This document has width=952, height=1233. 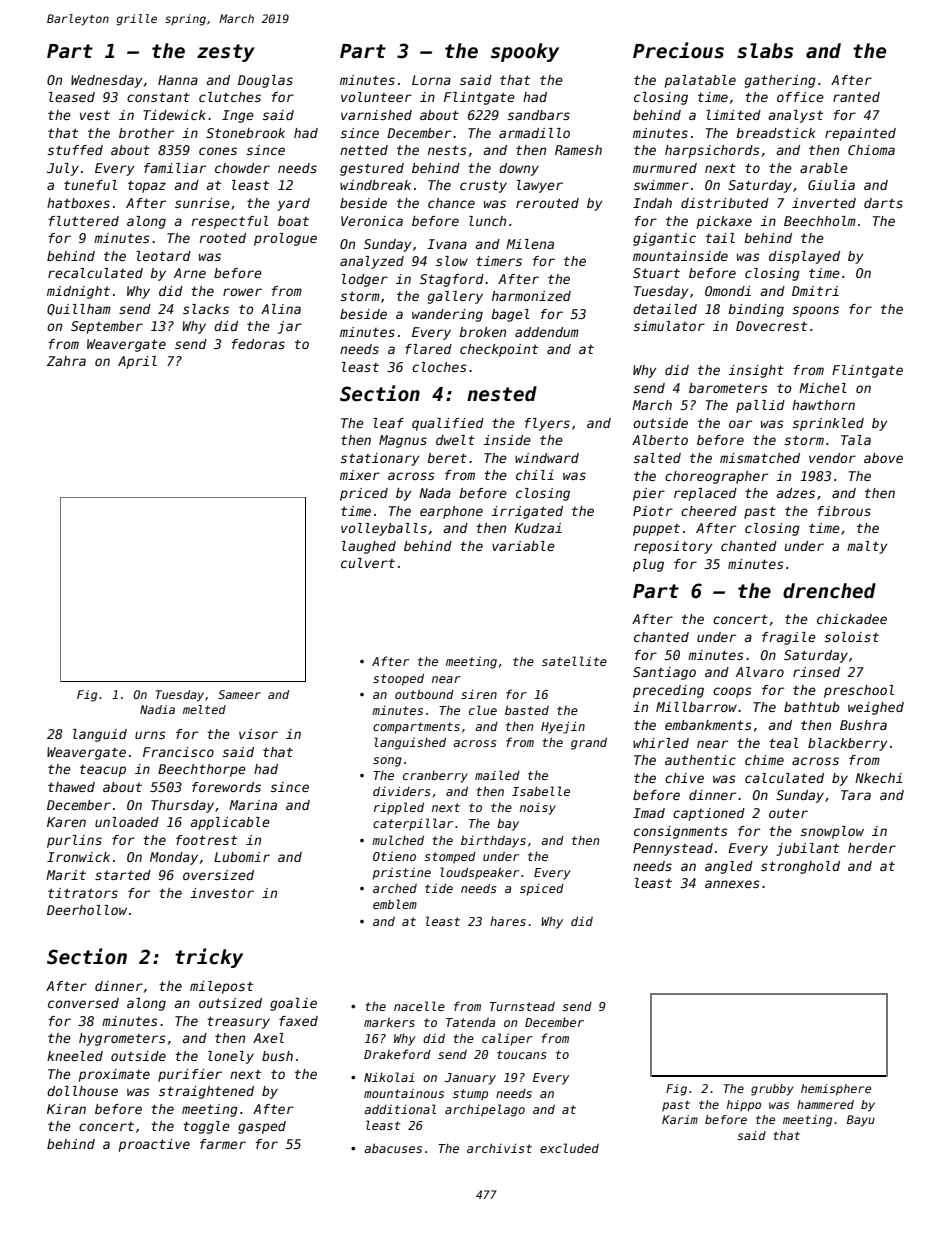 What do you see at coordinates (447, 150) in the document?
I see `nests` at bounding box center [447, 150].
